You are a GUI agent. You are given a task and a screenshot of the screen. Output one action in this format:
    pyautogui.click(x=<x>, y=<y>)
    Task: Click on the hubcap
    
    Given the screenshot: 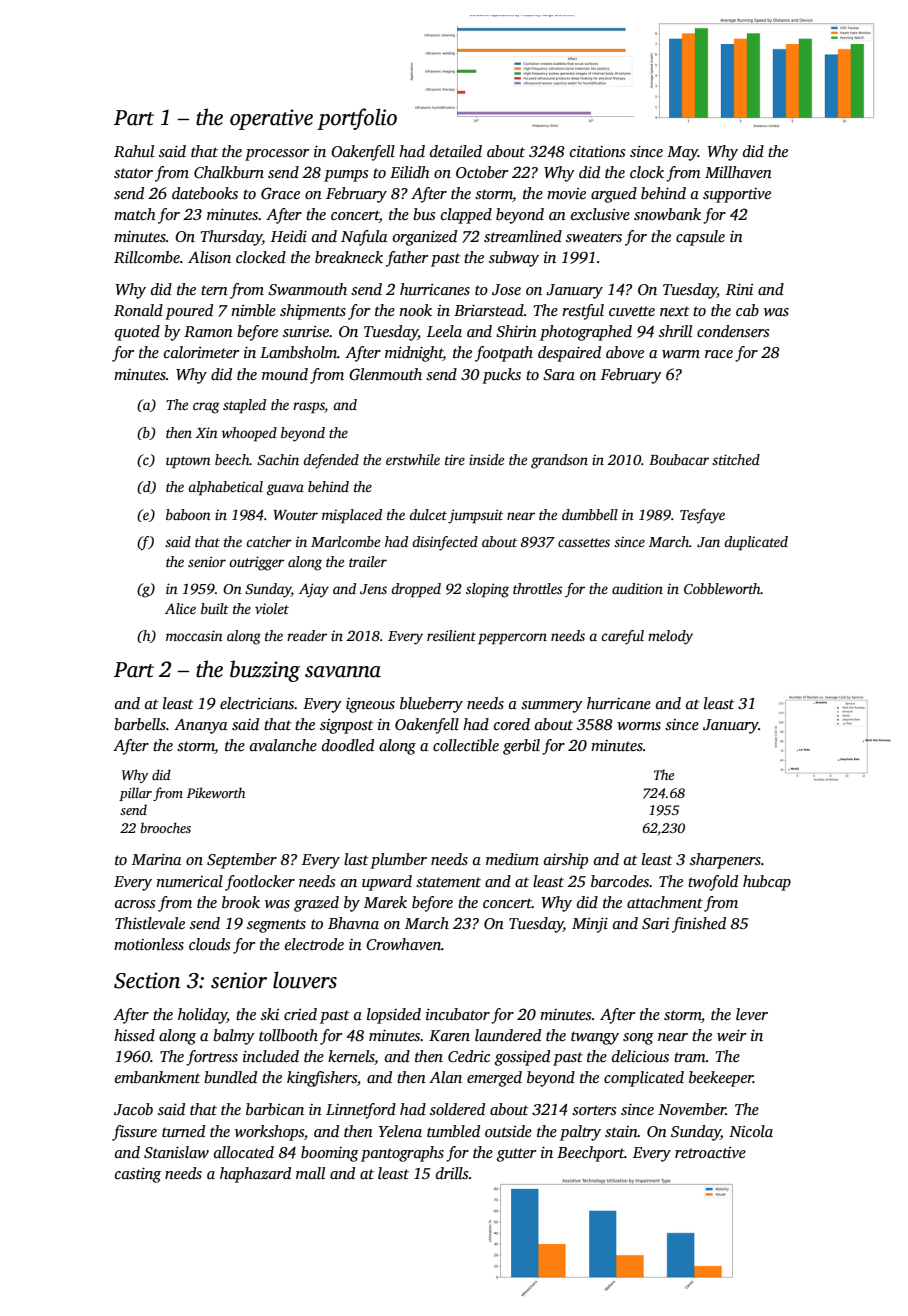 What is the action you would take?
    pyautogui.click(x=767, y=883)
